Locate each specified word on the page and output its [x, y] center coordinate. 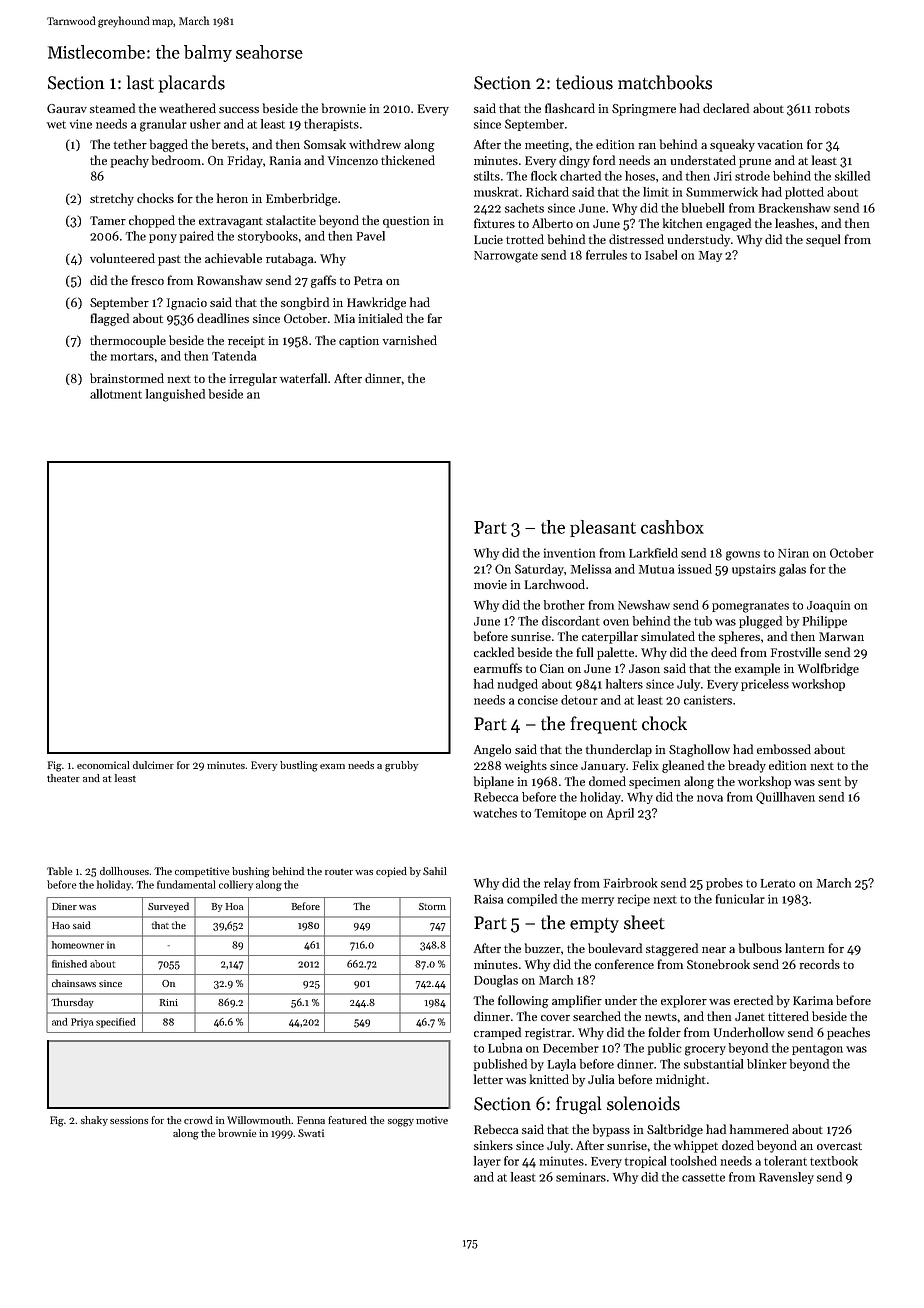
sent [829, 782]
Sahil [435, 871]
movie [490, 584]
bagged [169, 145]
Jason [644, 668]
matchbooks [665, 82]
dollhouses [124, 871]
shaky [94, 1121]
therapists [331, 125]
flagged [110, 319]
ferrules [606, 255]
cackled [494, 652]
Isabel [661, 255]
